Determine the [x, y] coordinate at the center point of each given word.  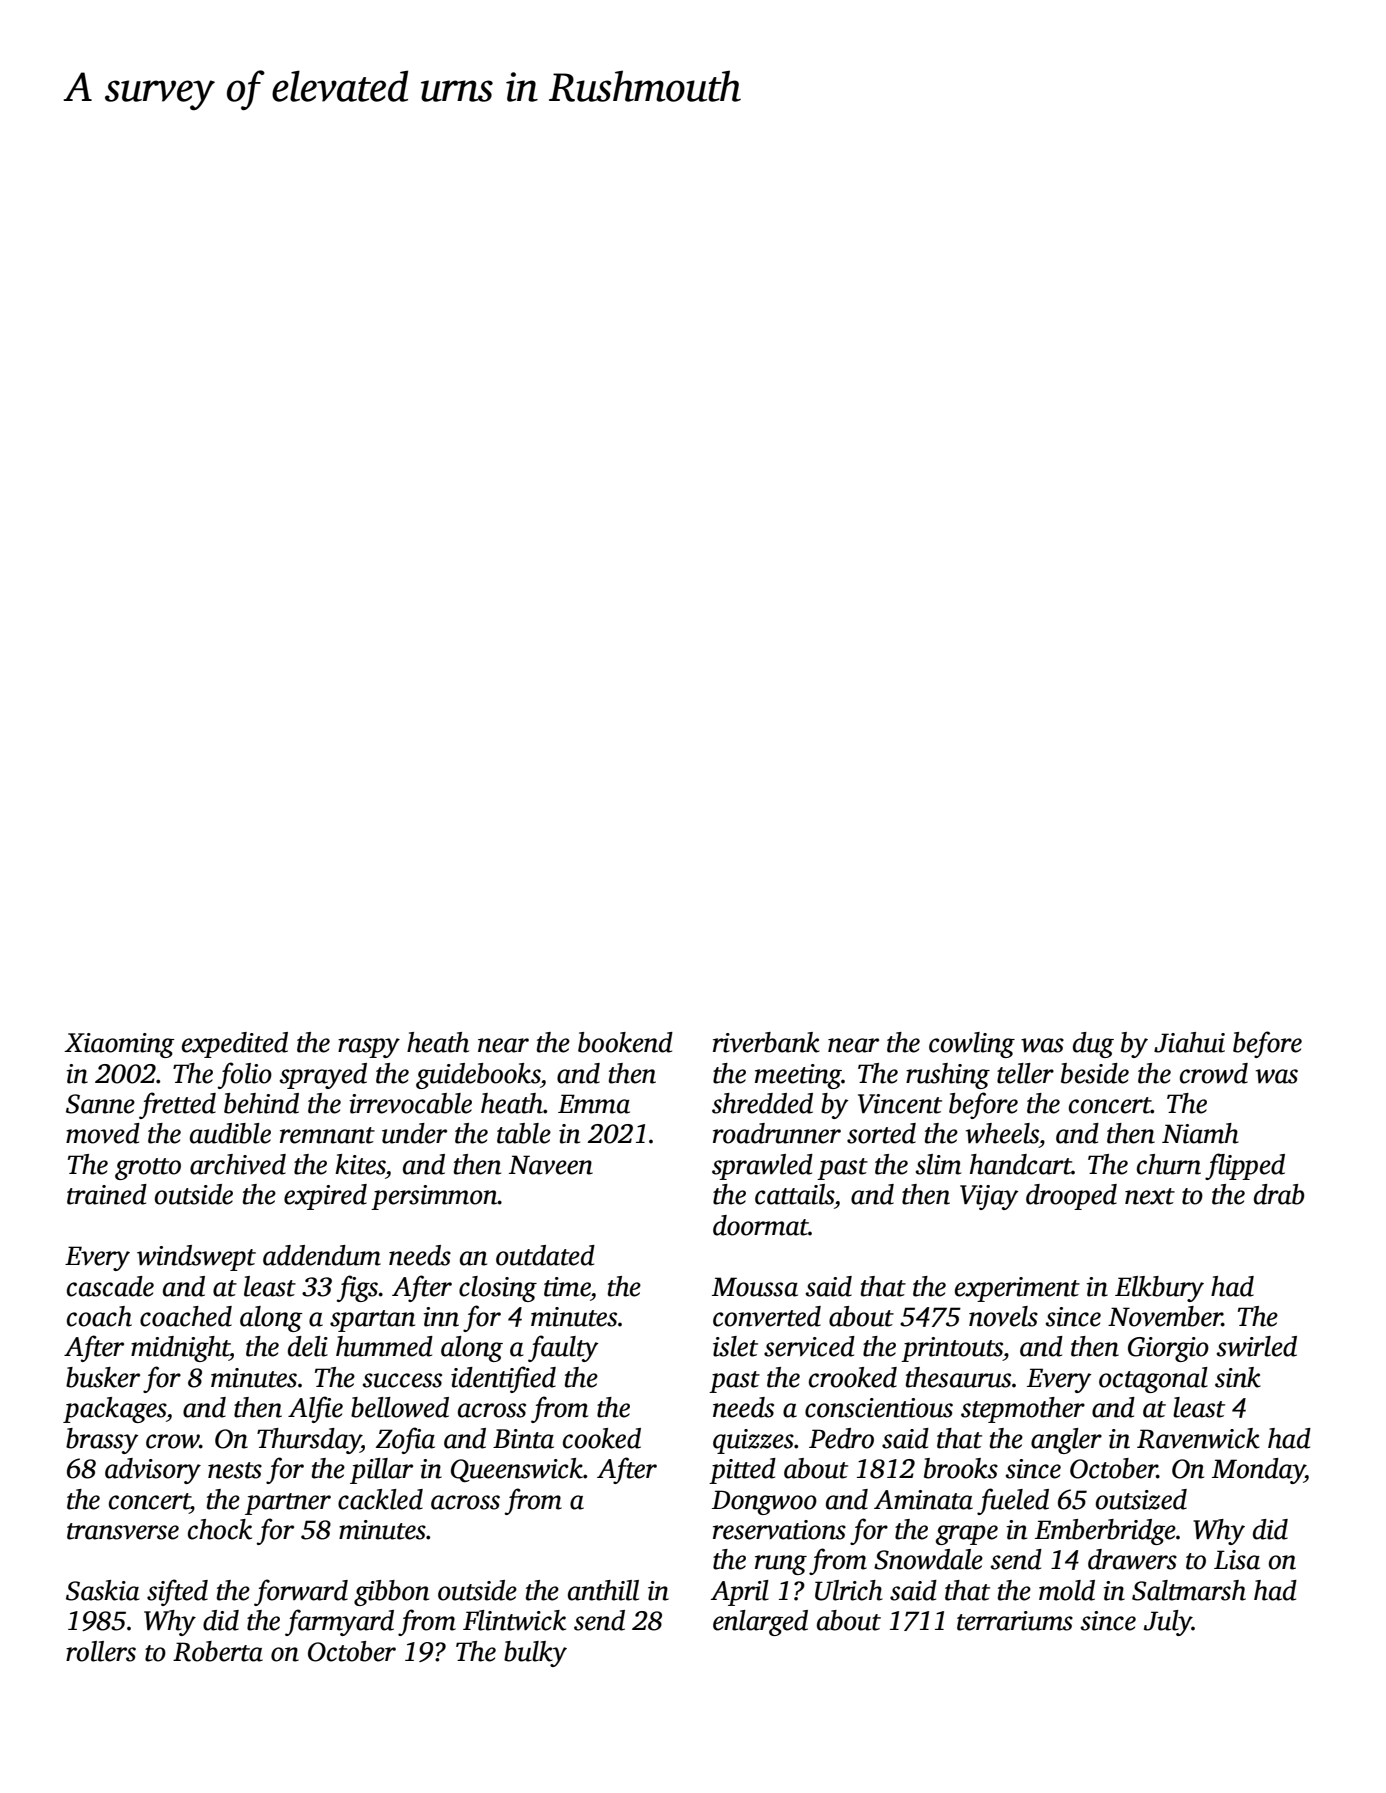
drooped [1071, 1197]
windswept [196, 1258]
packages [114, 1410]
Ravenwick [1198, 1438]
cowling [972, 1045]
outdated [545, 1255]
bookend [625, 1042]
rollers [101, 1651]
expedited [235, 1045]
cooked [602, 1438]
